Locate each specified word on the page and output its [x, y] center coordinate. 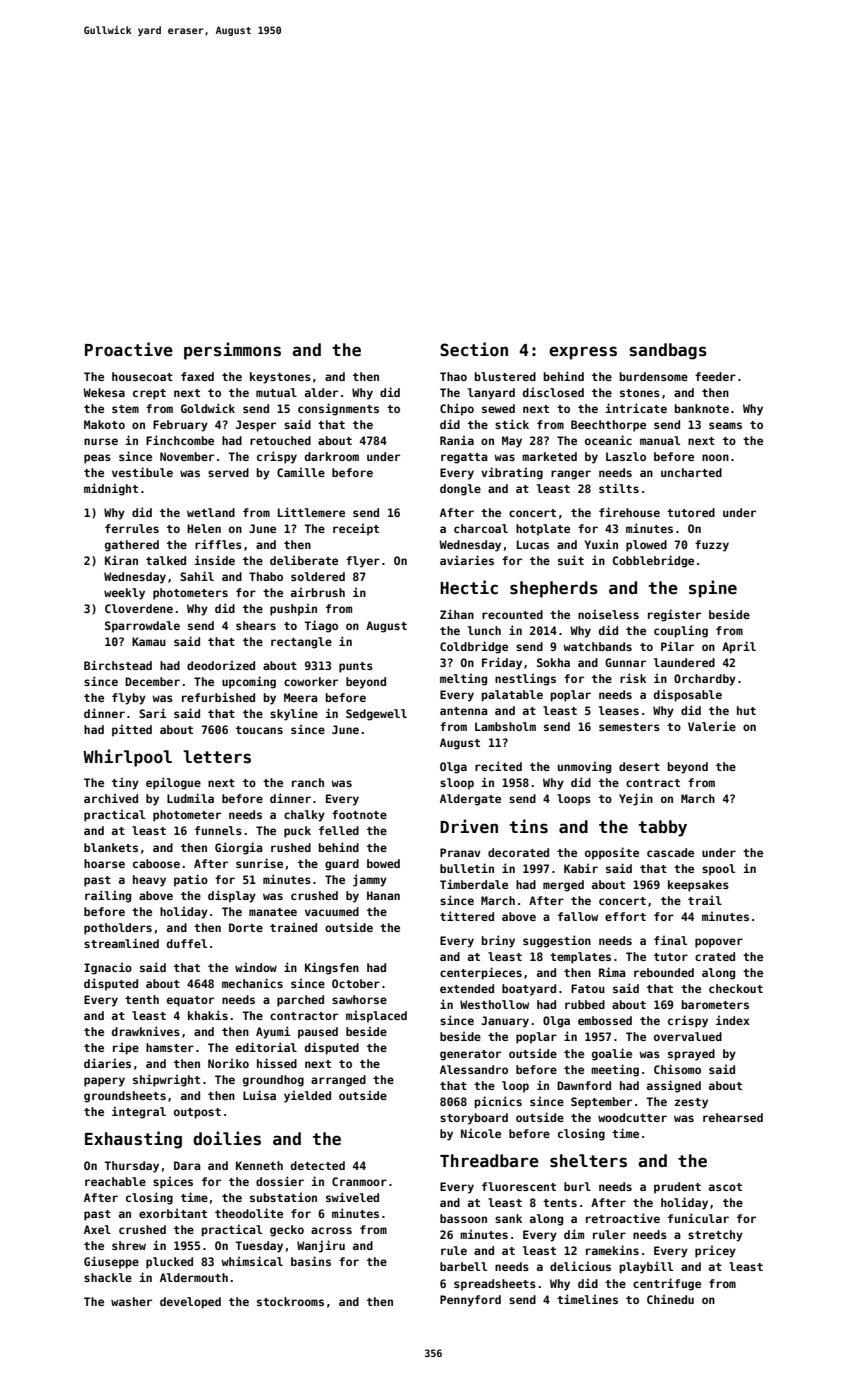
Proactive [129, 349]
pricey [715, 1251]
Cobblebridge [653, 561]
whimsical [252, 1261]
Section [474, 349]
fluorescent [519, 1186]
